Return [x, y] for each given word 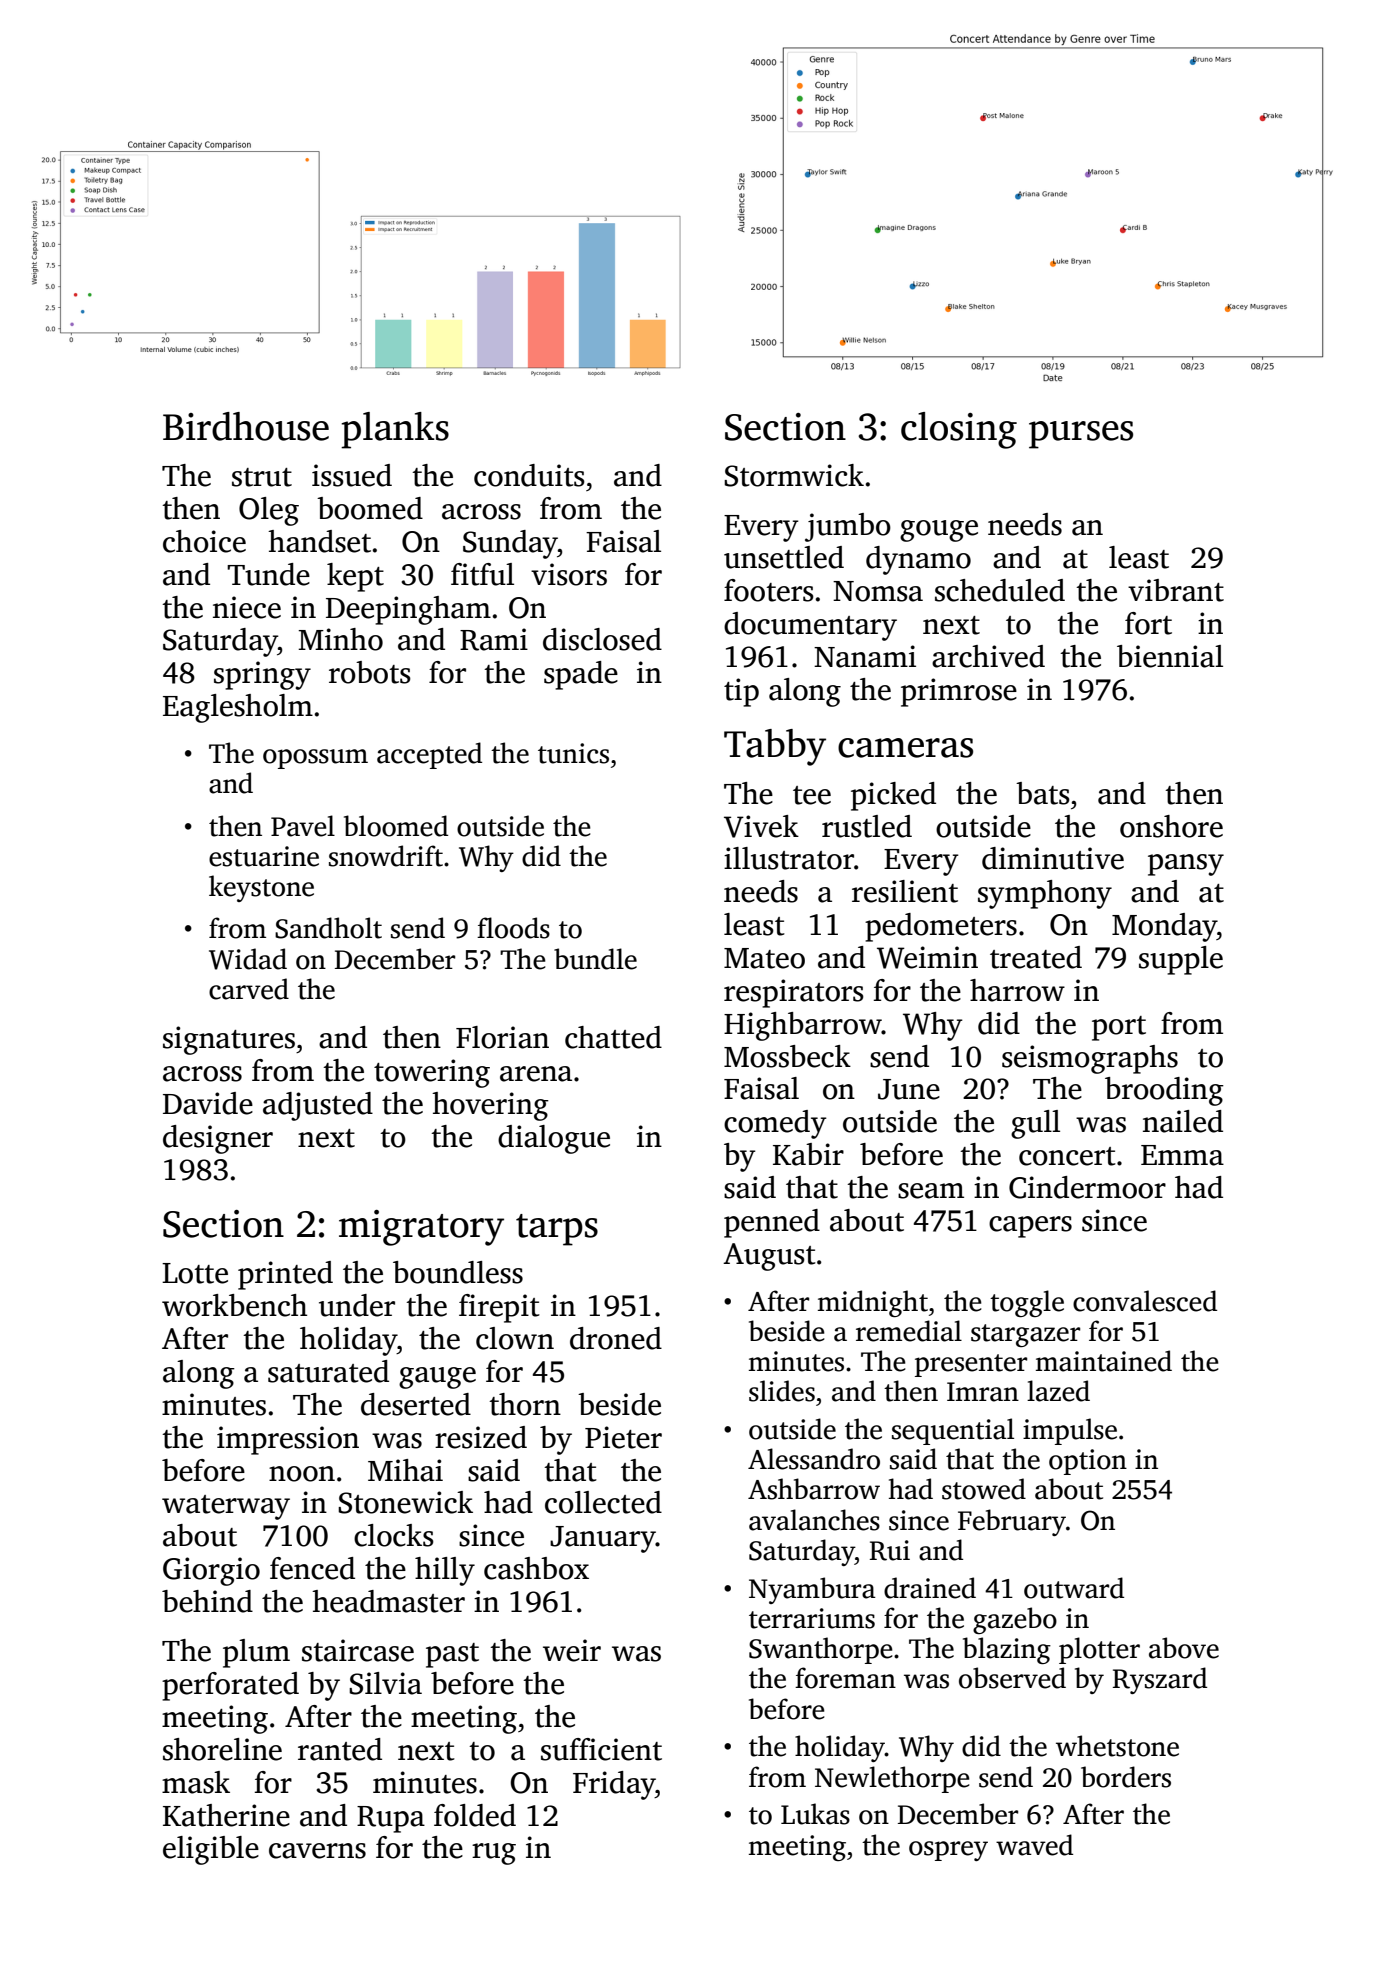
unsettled [784, 557]
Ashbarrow [814, 1489]
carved [249, 989]
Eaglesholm [238, 708]
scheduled [1000, 590]
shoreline [222, 1749]
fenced [312, 1568]
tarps [557, 1230]
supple [1181, 960]
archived [988, 656]
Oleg [269, 511]
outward [1074, 1588]
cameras [905, 748]
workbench [234, 1305]
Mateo [764, 958]
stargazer [1025, 1335]
